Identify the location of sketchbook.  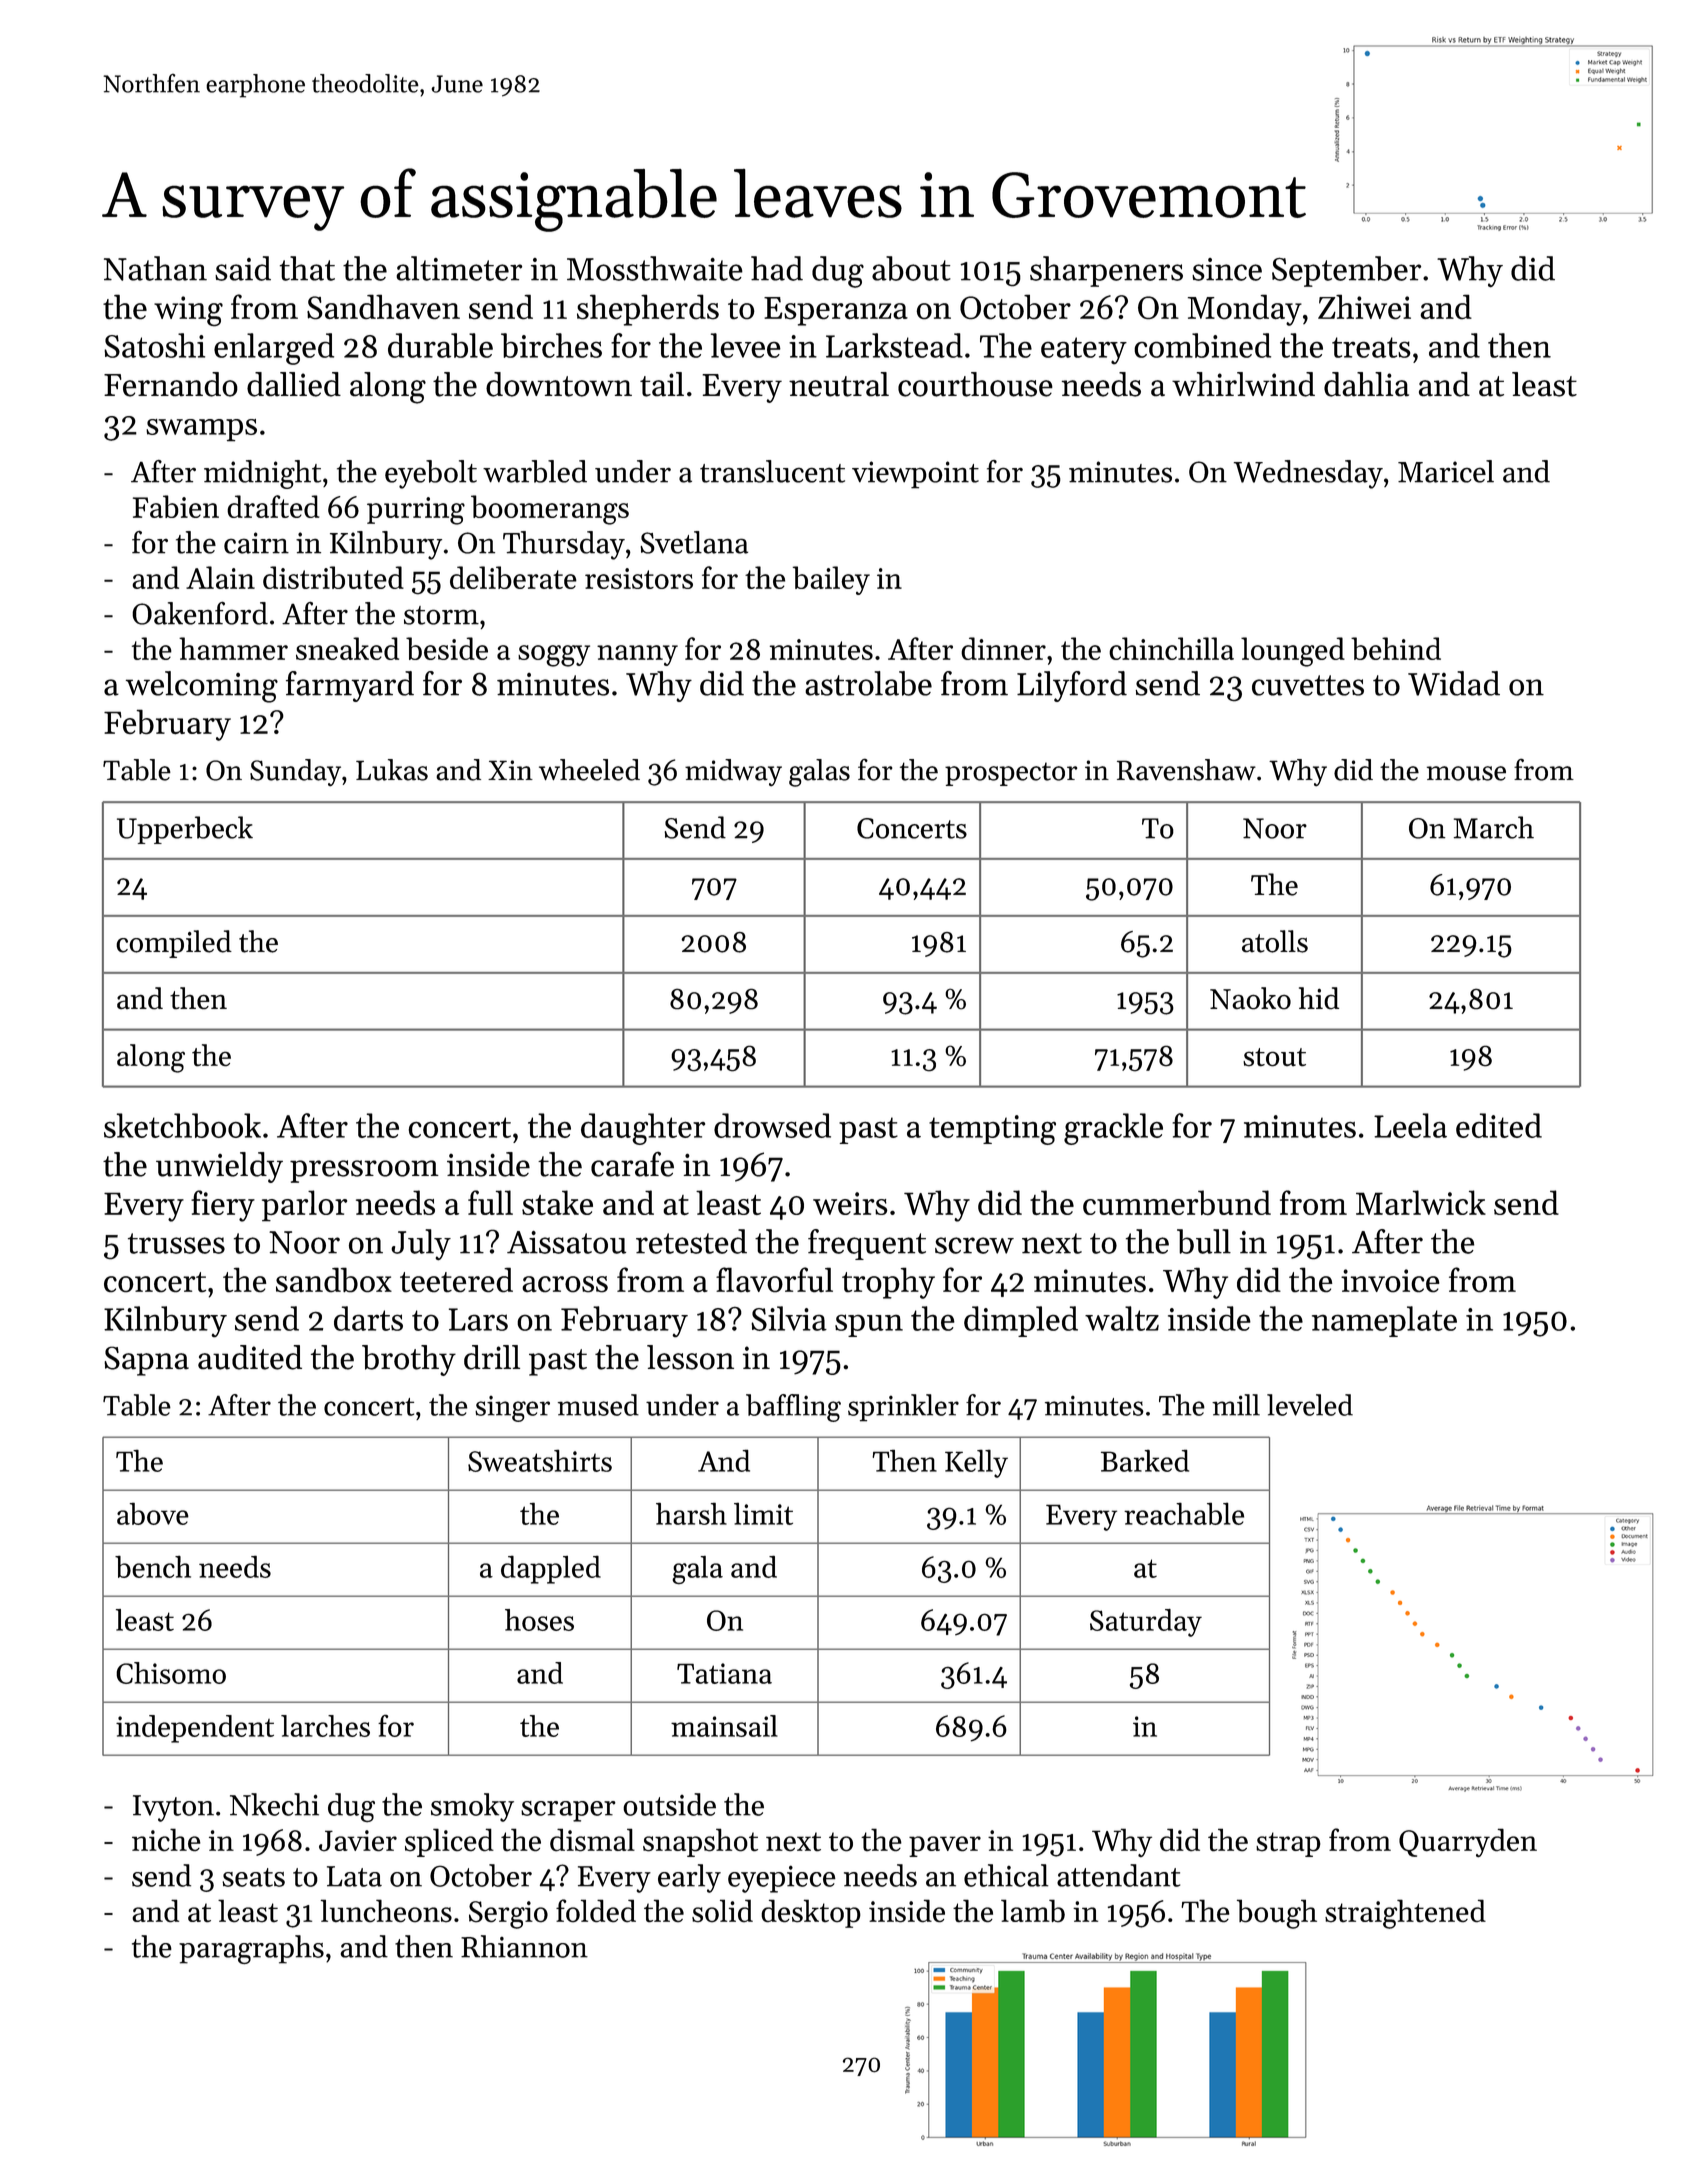
(182, 1125).
